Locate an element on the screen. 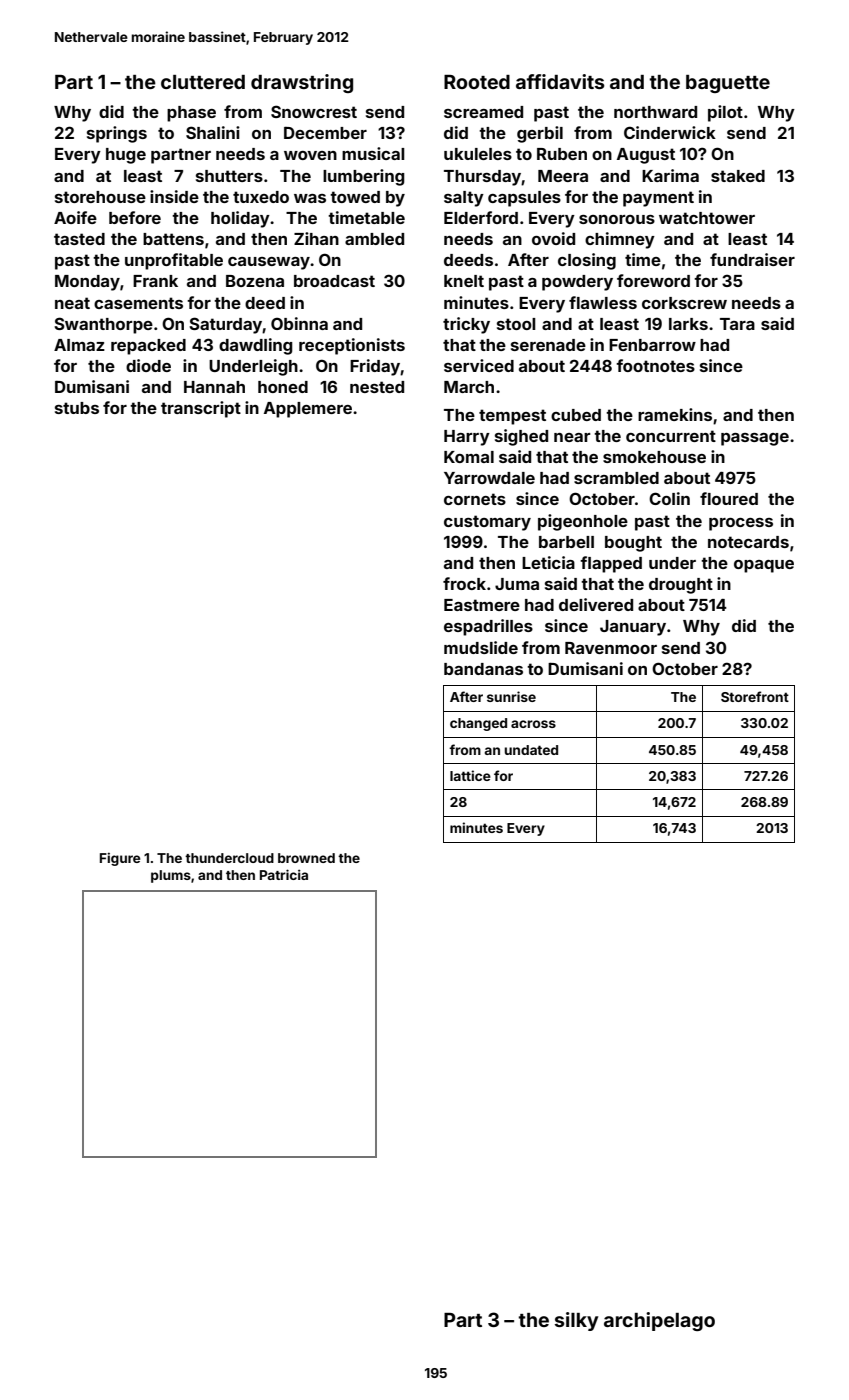 The image size is (849, 1400). plums is located at coordinates (171, 876).
